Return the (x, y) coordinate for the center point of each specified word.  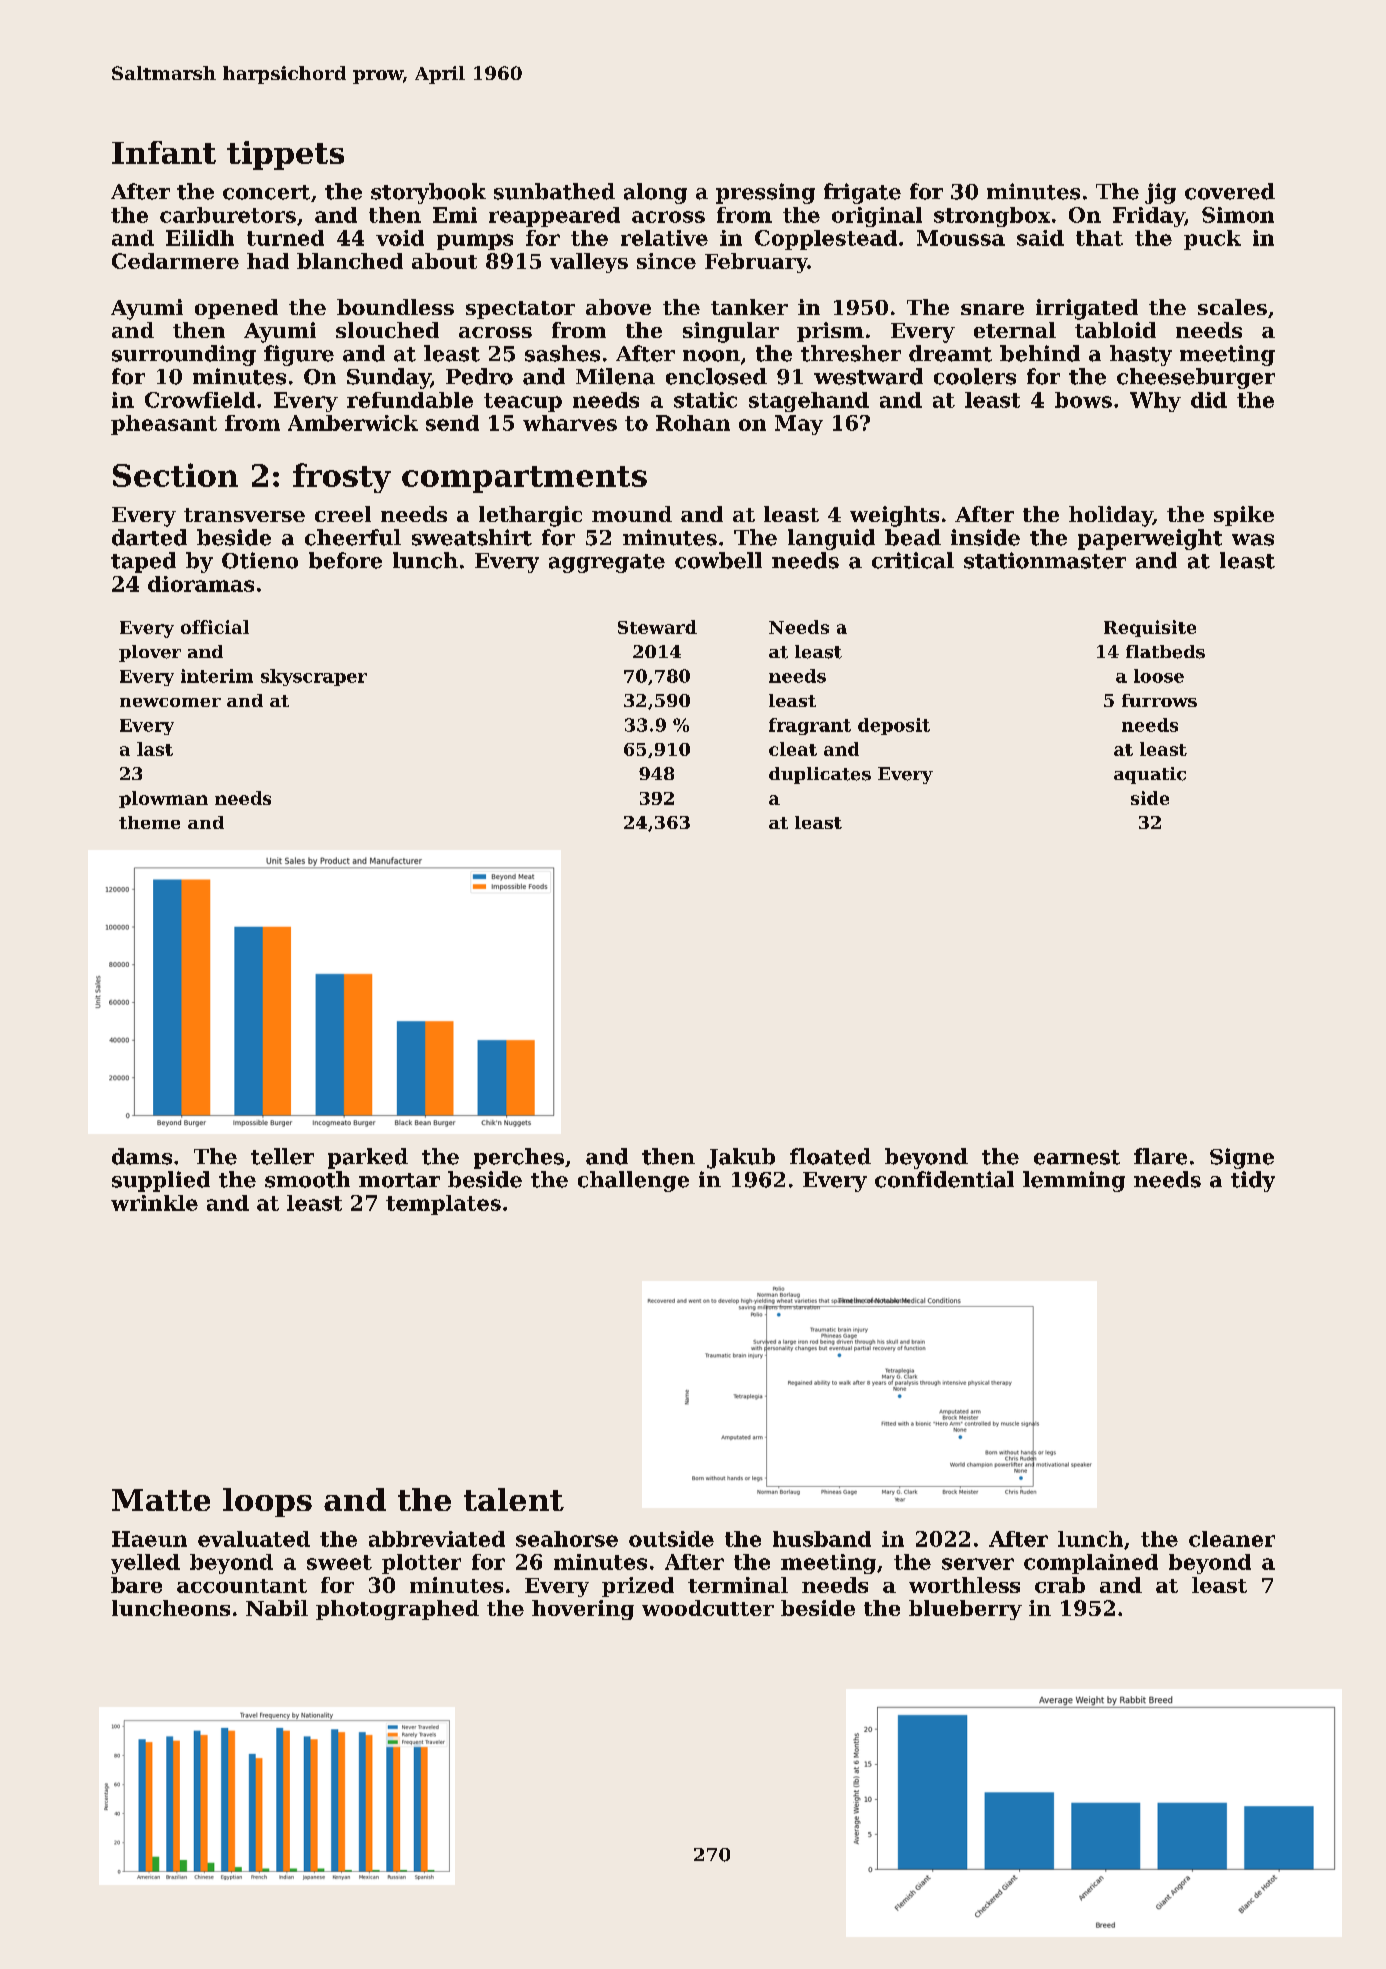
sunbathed (554, 191)
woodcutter (708, 1608)
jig (1160, 193)
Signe (1242, 1158)
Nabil (277, 1608)
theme (149, 822)
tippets (285, 155)
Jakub (741, 1158)
